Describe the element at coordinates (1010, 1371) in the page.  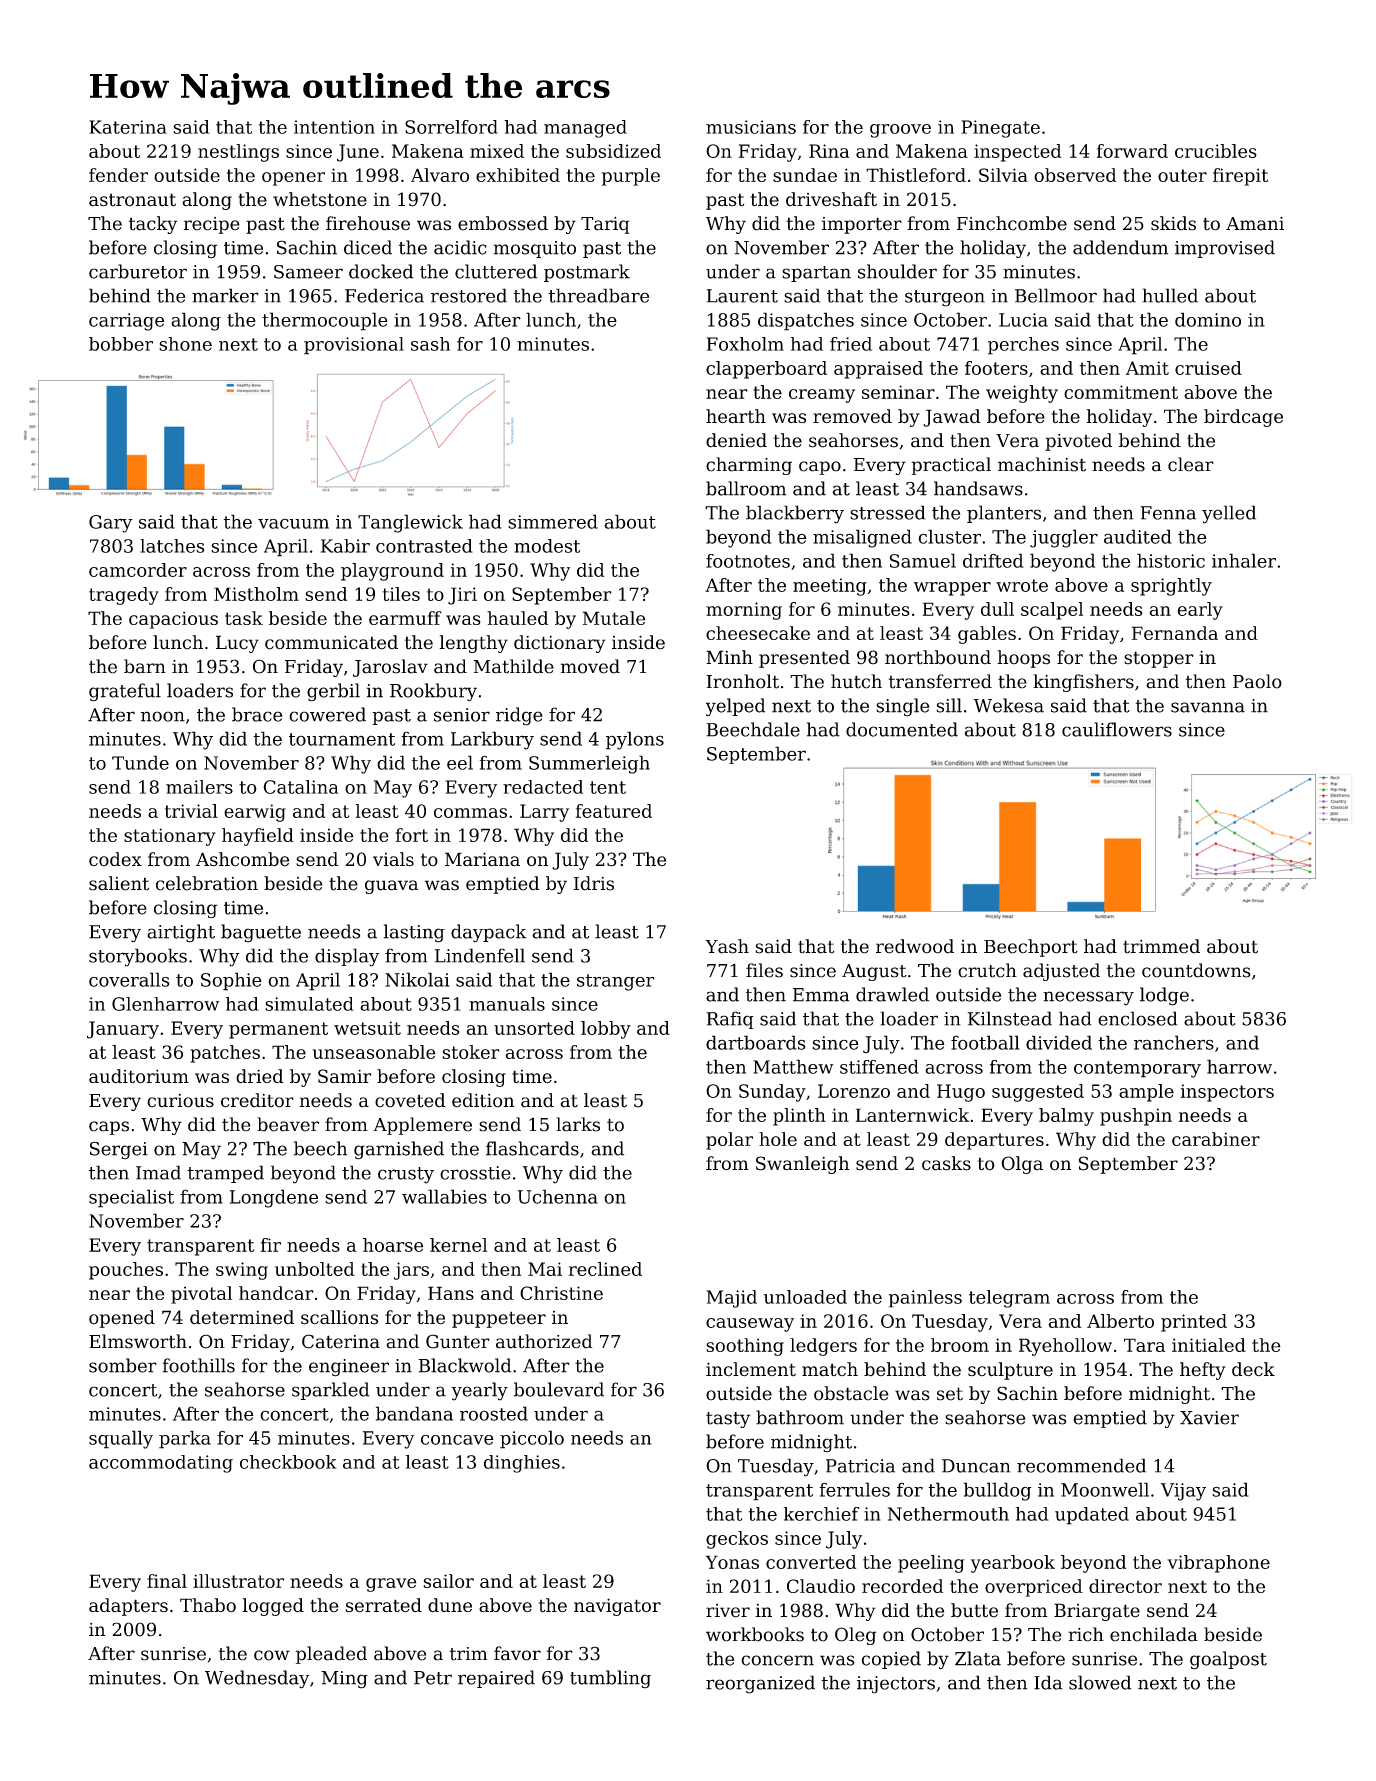
I see `sculpture` at that location.
